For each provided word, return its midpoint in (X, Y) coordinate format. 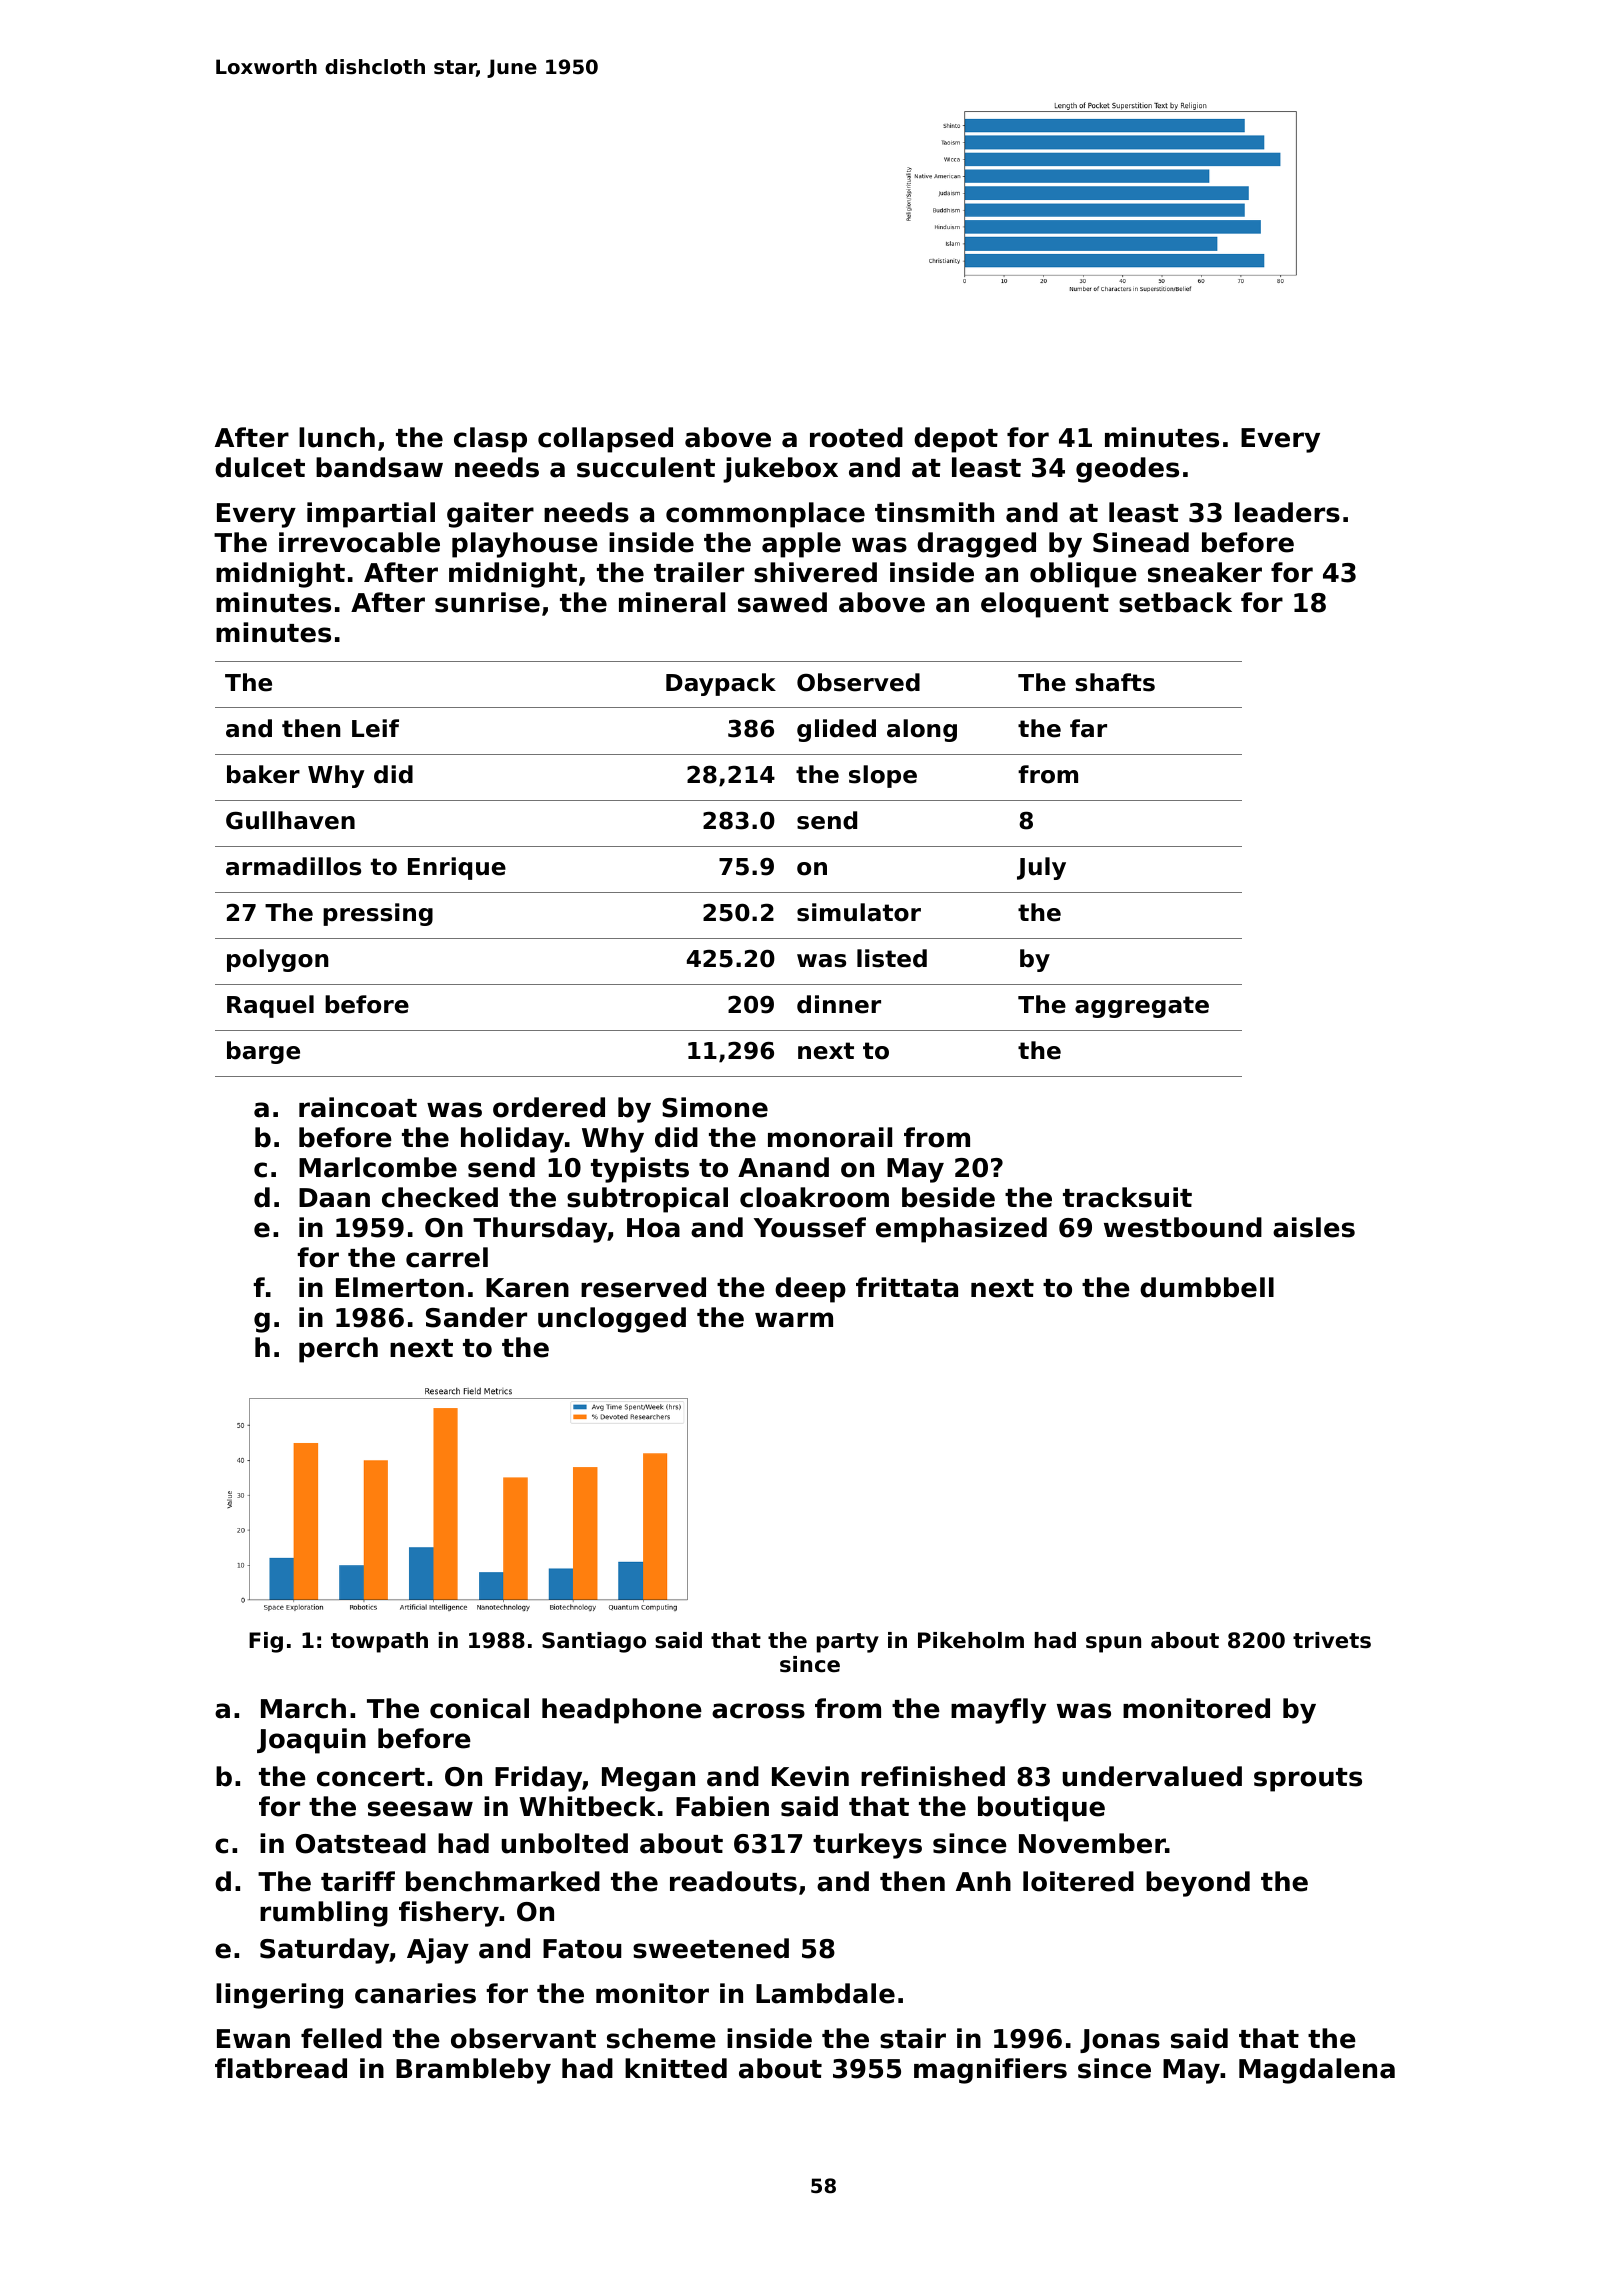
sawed (782, 602)
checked (440, 1197)
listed (892, 958)
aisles (1314, 1227)
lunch (337, 437)
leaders (1287, 512)
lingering (279, 1996)
